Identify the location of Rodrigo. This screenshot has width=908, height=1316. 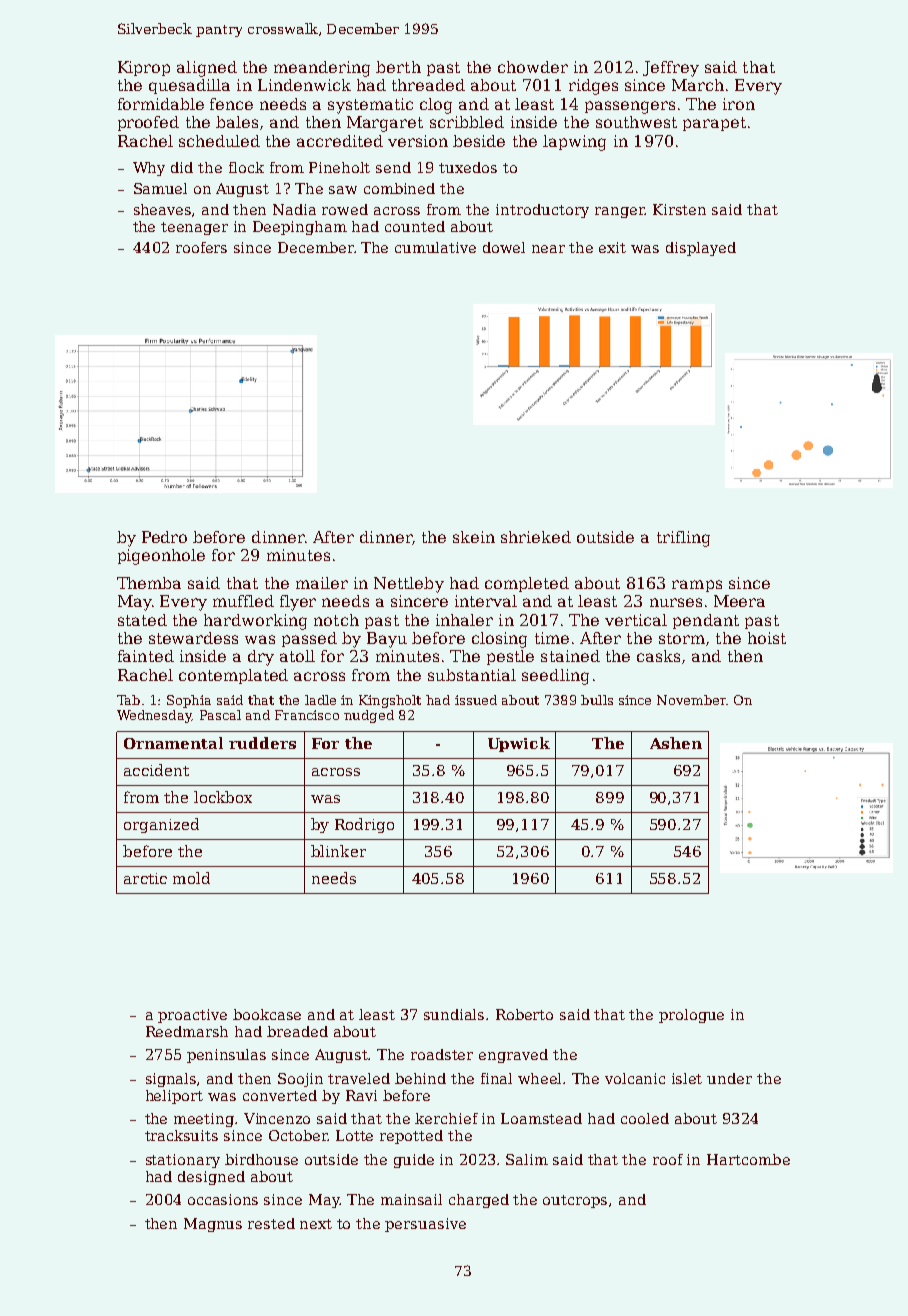
(364, 825).
